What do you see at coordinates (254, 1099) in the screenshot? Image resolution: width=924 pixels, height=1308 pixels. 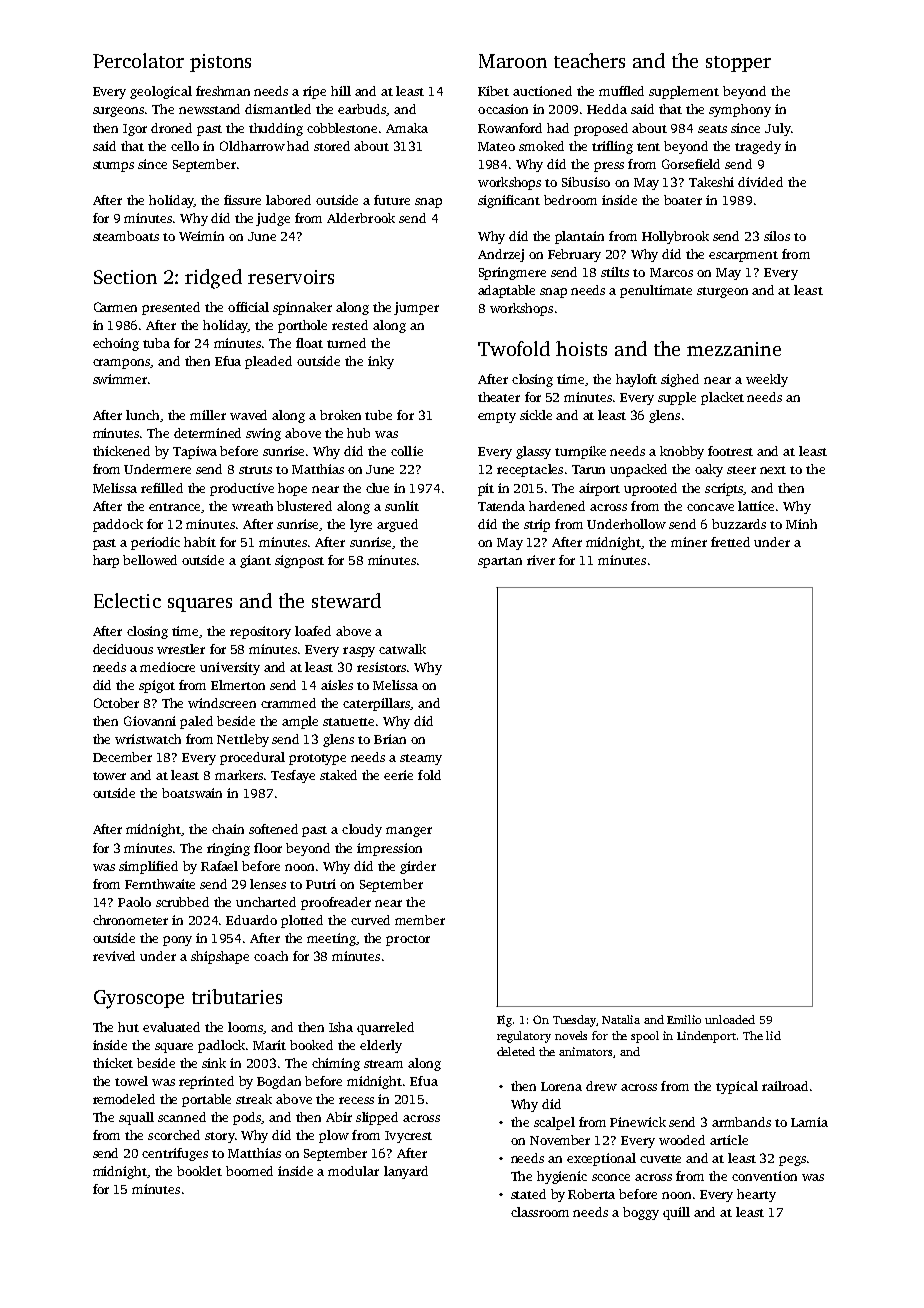 I see `streak` at bounding box center [254, 1099].
